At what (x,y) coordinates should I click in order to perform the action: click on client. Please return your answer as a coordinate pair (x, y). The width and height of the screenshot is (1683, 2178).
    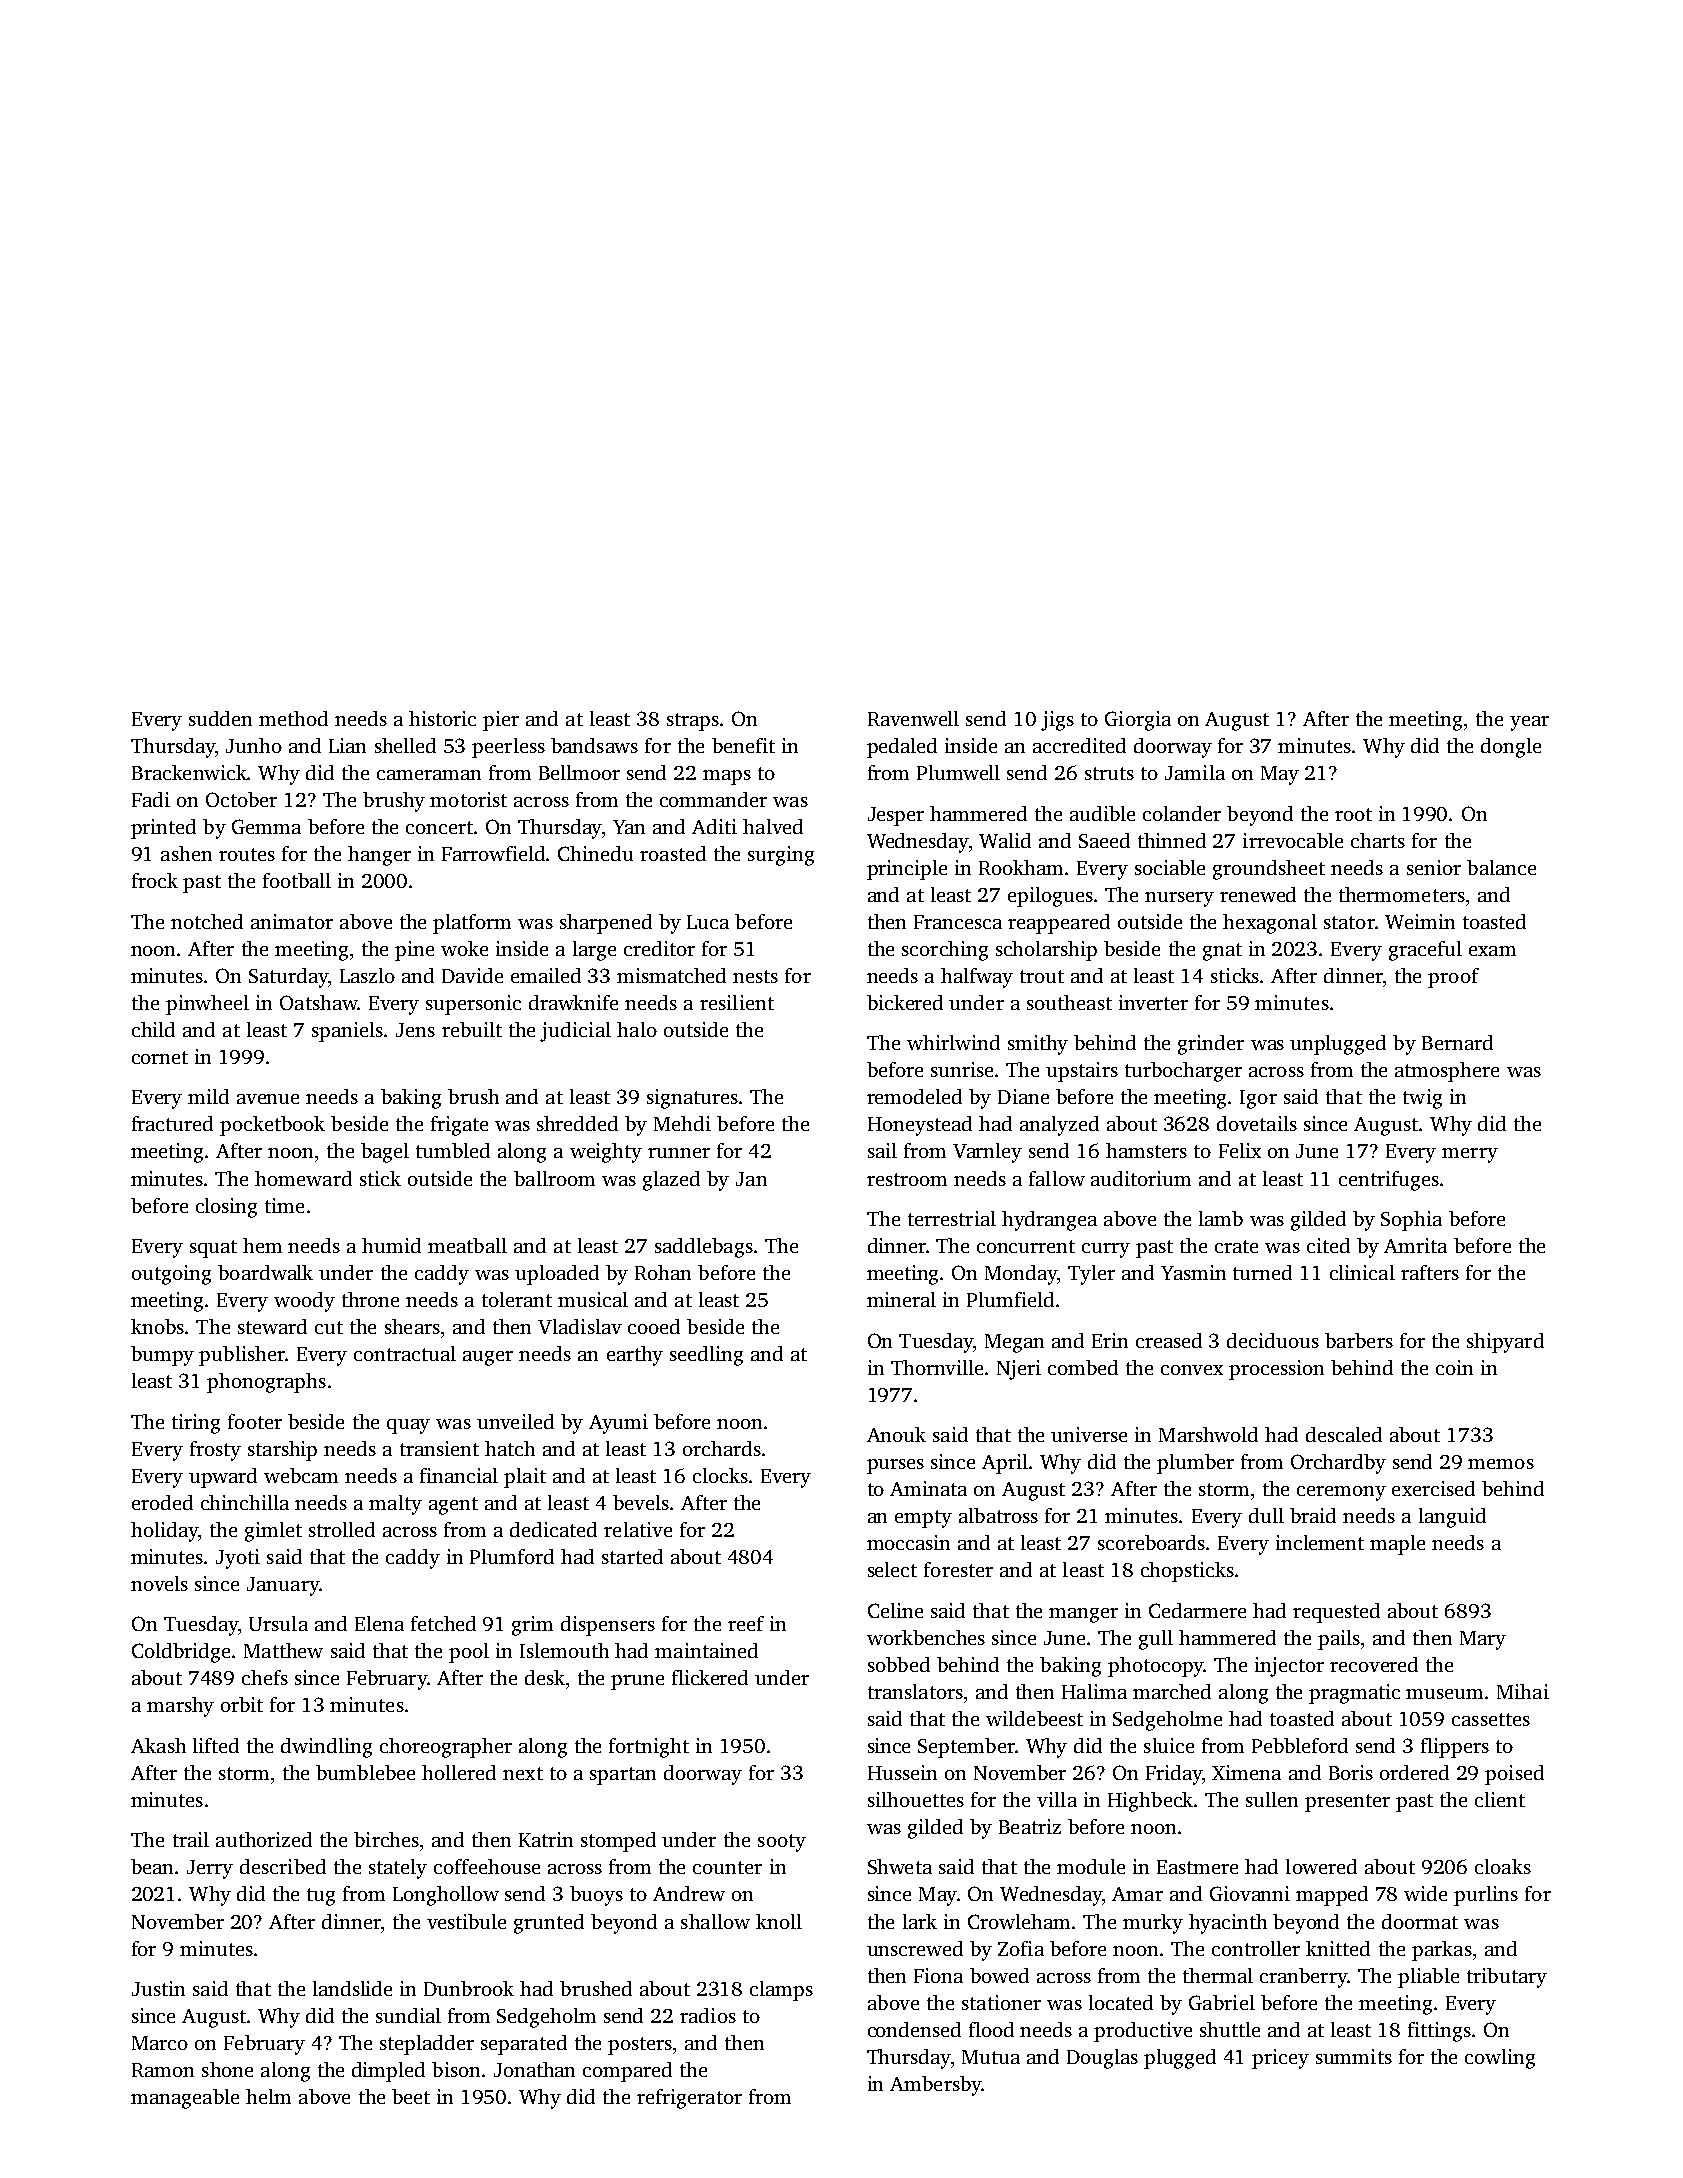
    Looking at the image, I should click on (1500, 1799).
